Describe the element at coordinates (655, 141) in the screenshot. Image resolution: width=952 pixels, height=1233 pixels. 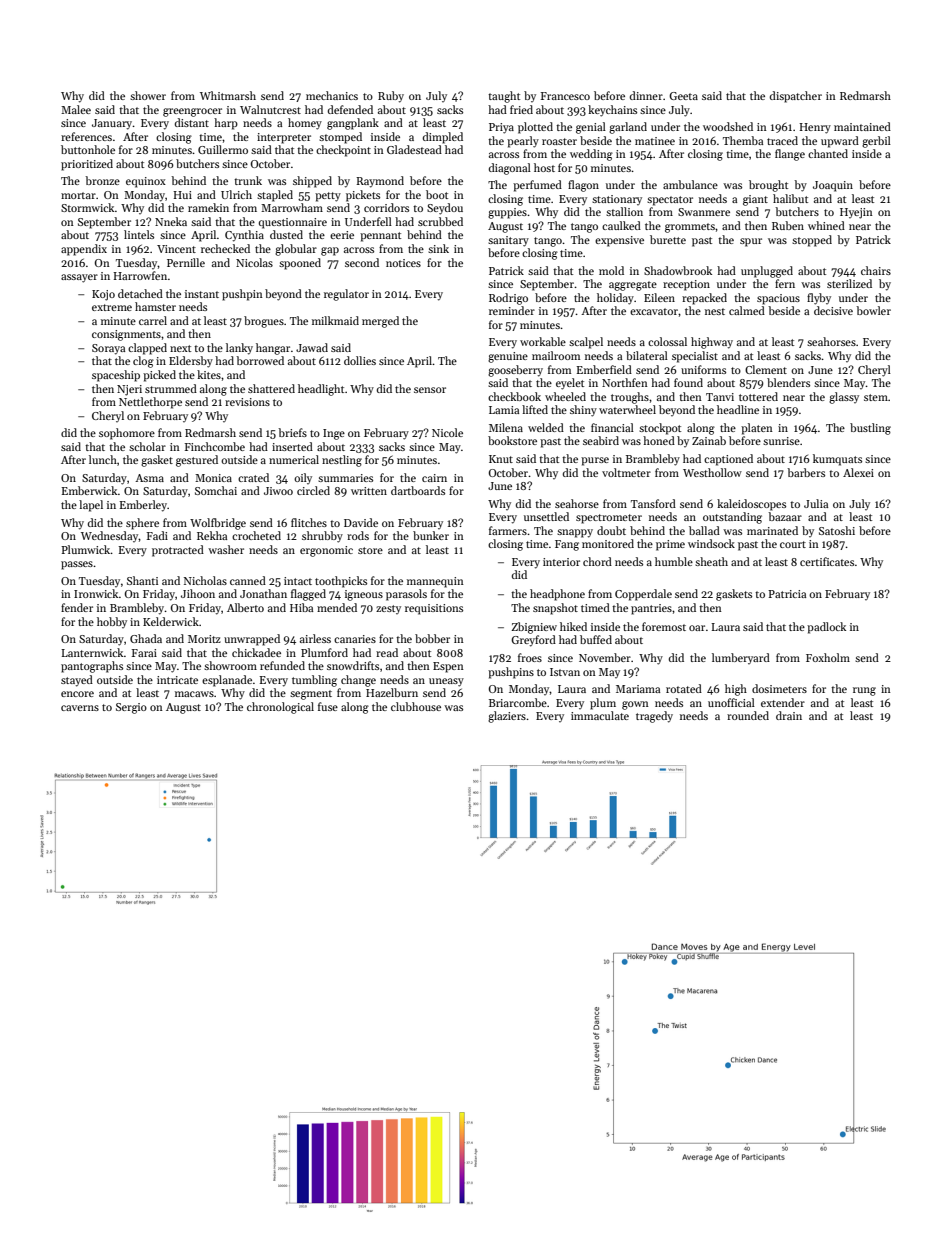
I see `matinee` at that location.
